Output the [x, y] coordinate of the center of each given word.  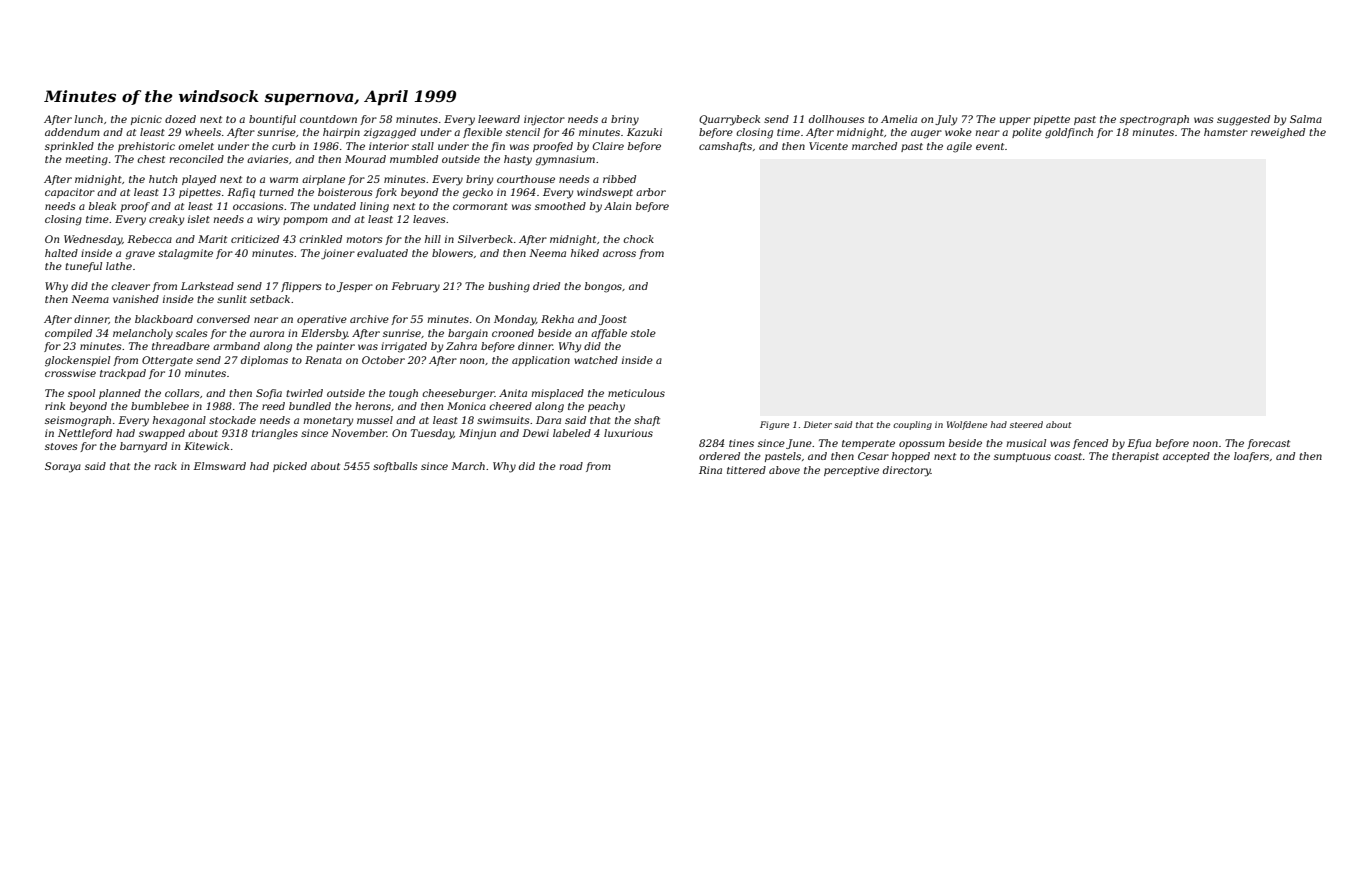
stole [643, 333]
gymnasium [565, 160]
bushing [509, 287]
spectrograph [1154, 120]
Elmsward [219, 466]
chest [151, 159]
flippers [301, 287]
